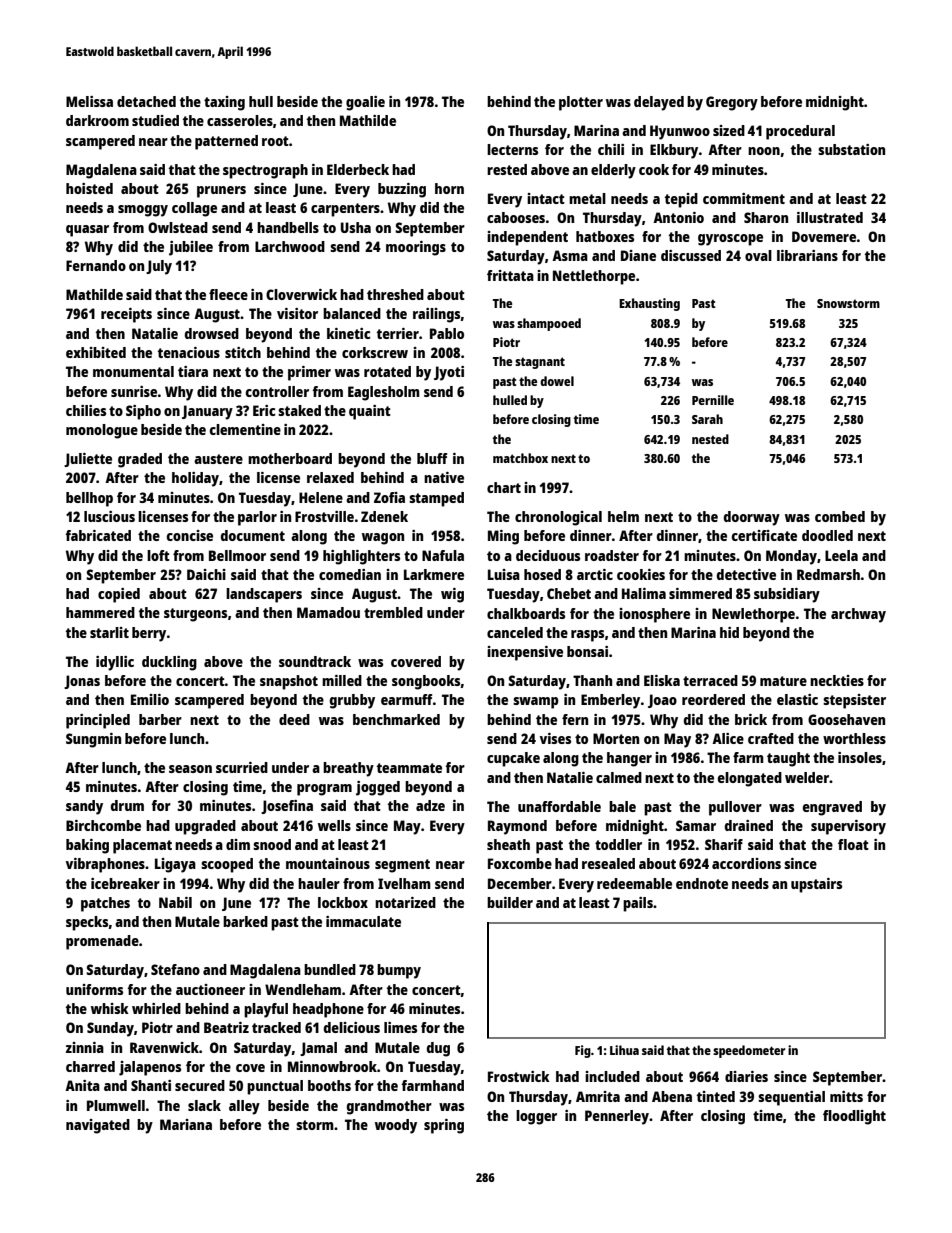 The height and width of the page is (1233, 952). I want to click on Eliska, so click(662, 680).
